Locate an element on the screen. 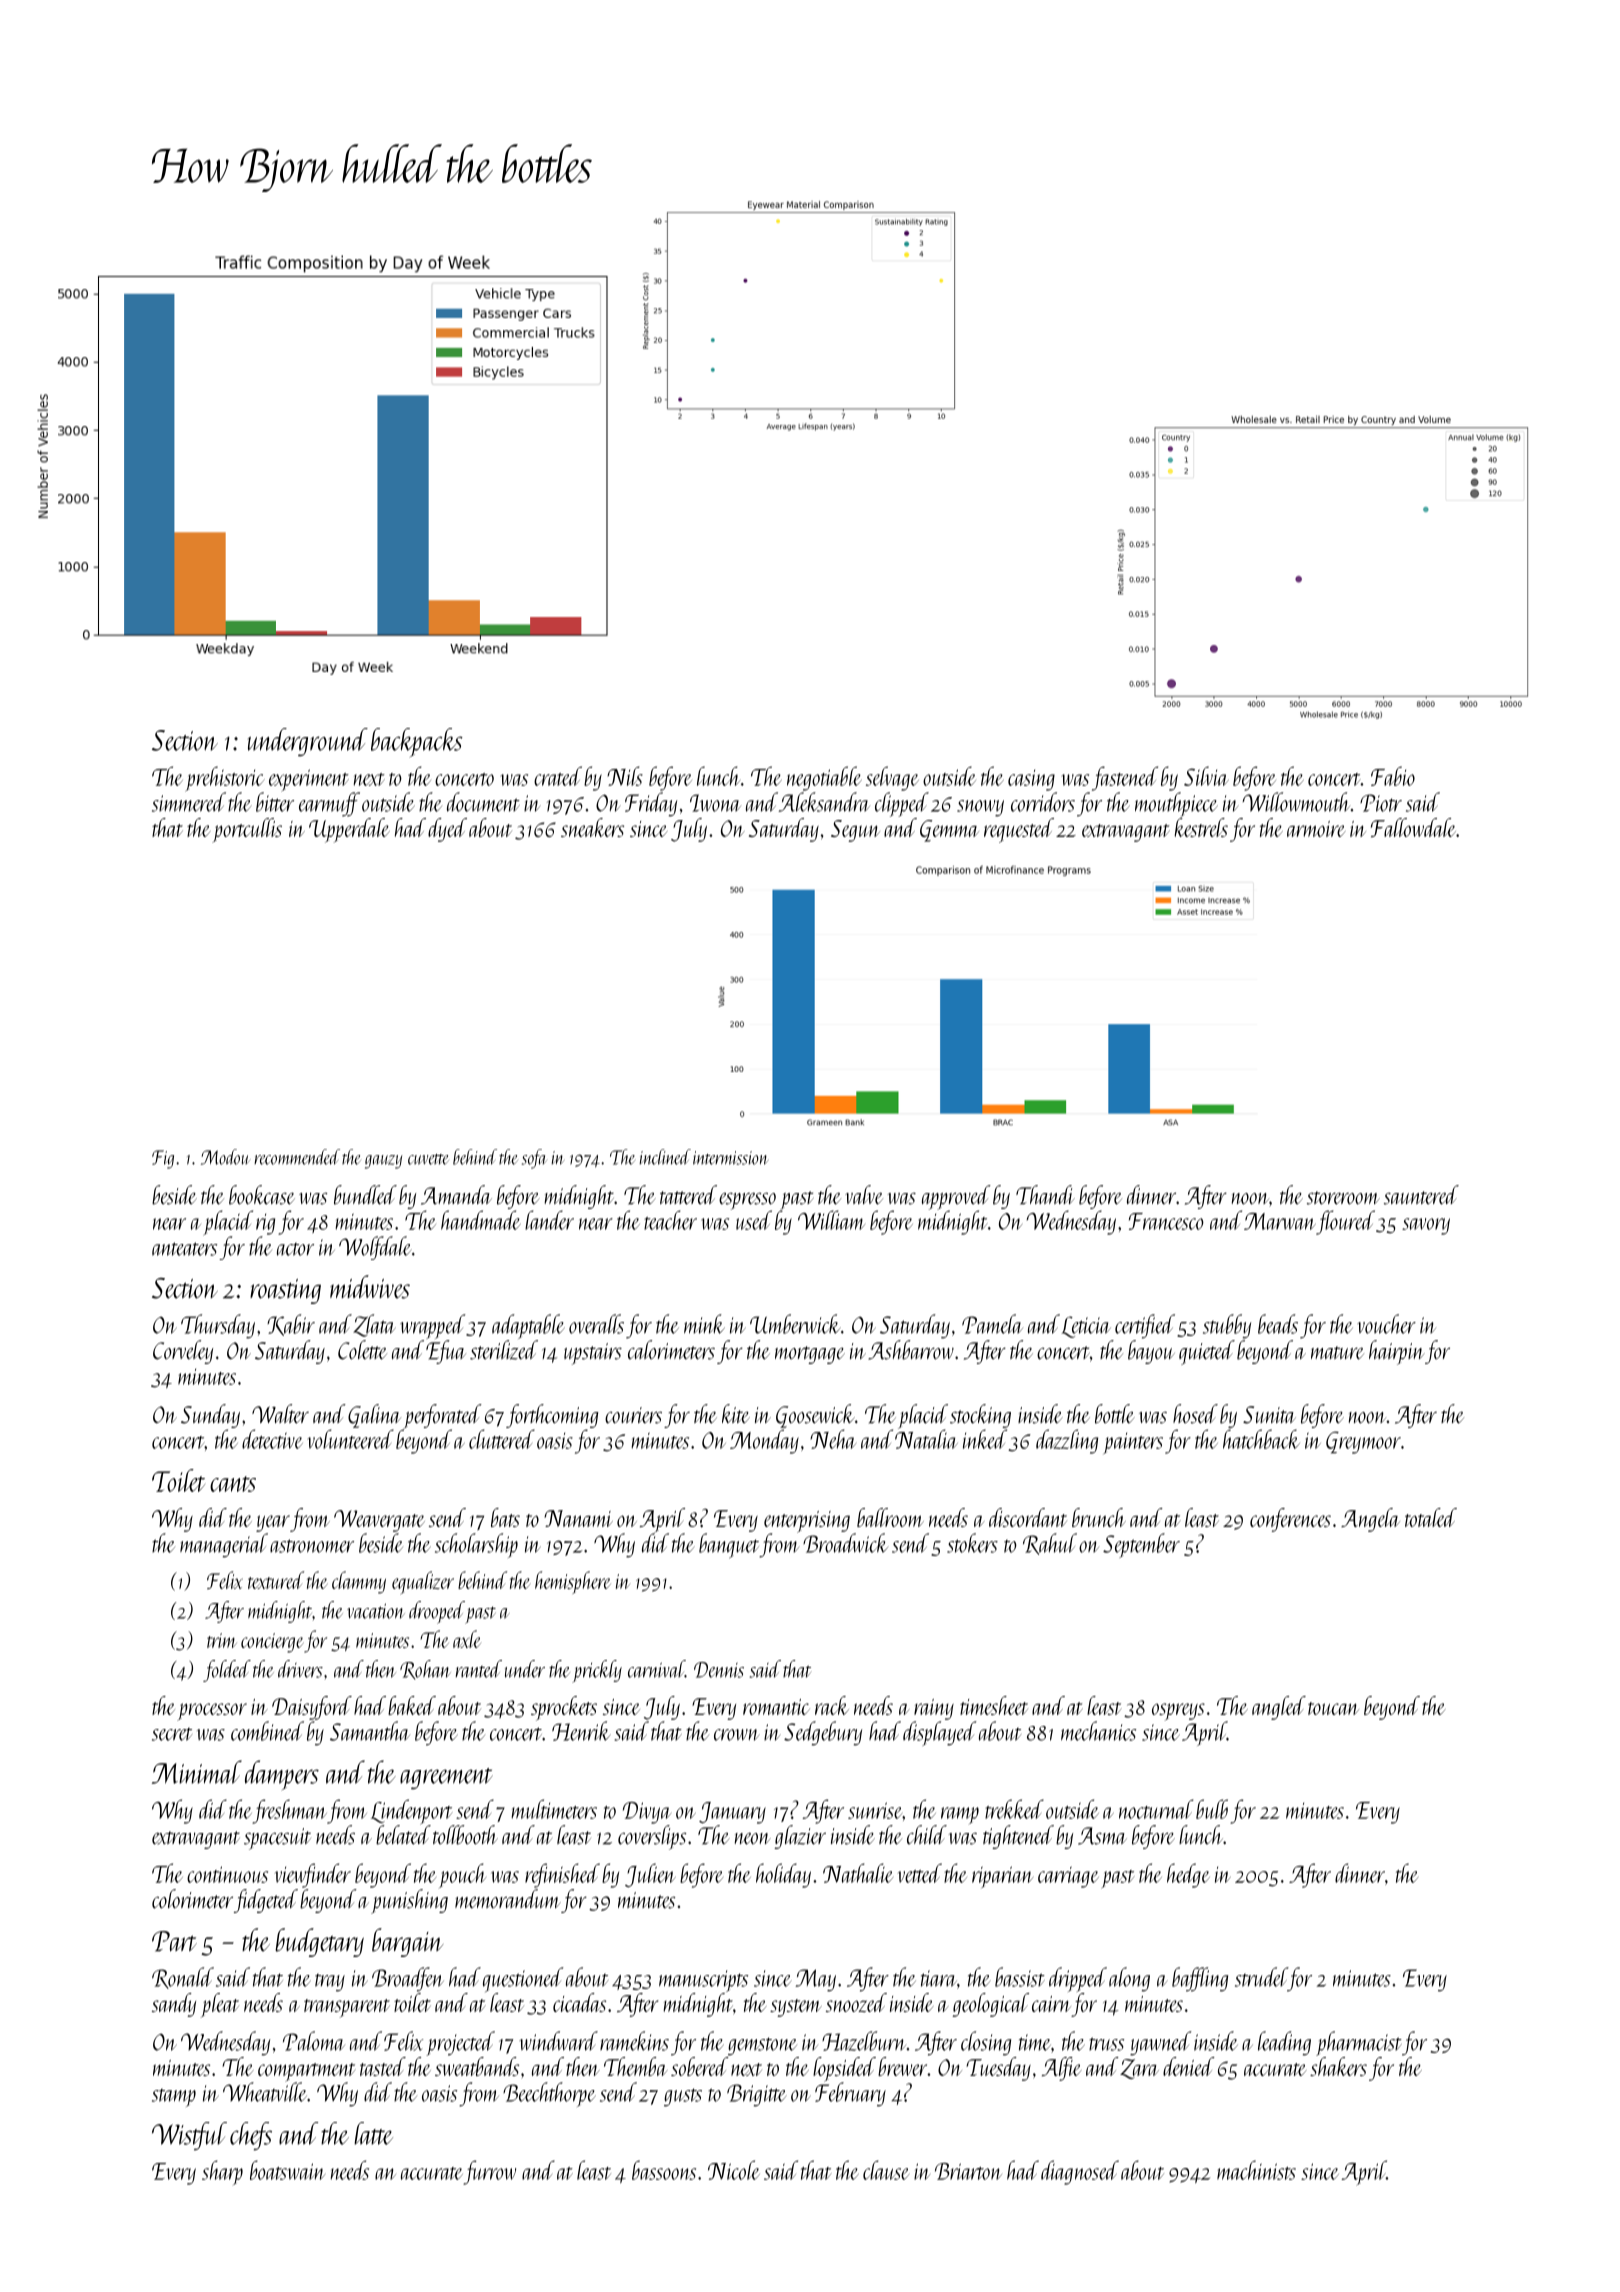  portcullis is located at coordinates (247, 830).
